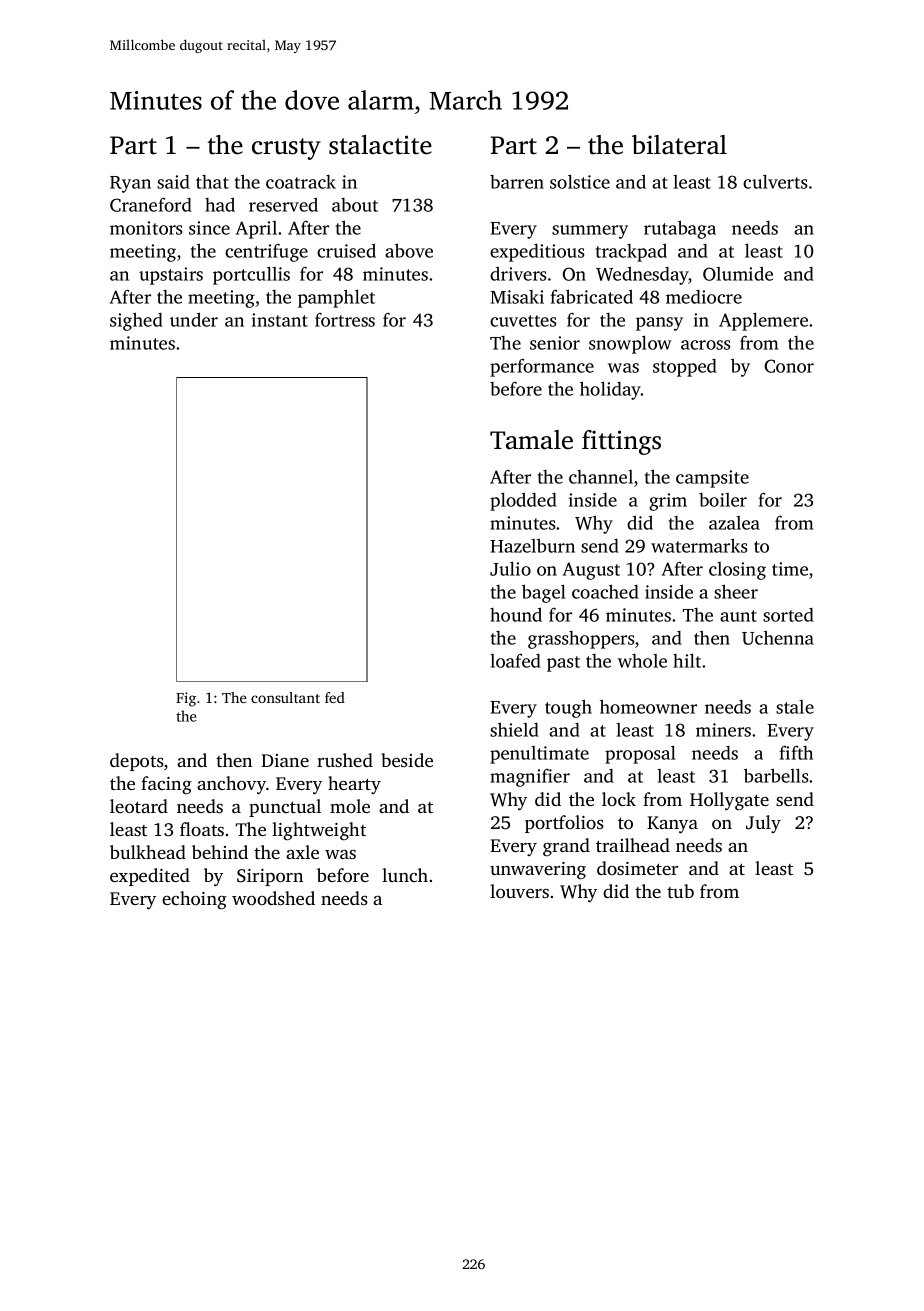  I want to click on Fig, so click(186, 699).
